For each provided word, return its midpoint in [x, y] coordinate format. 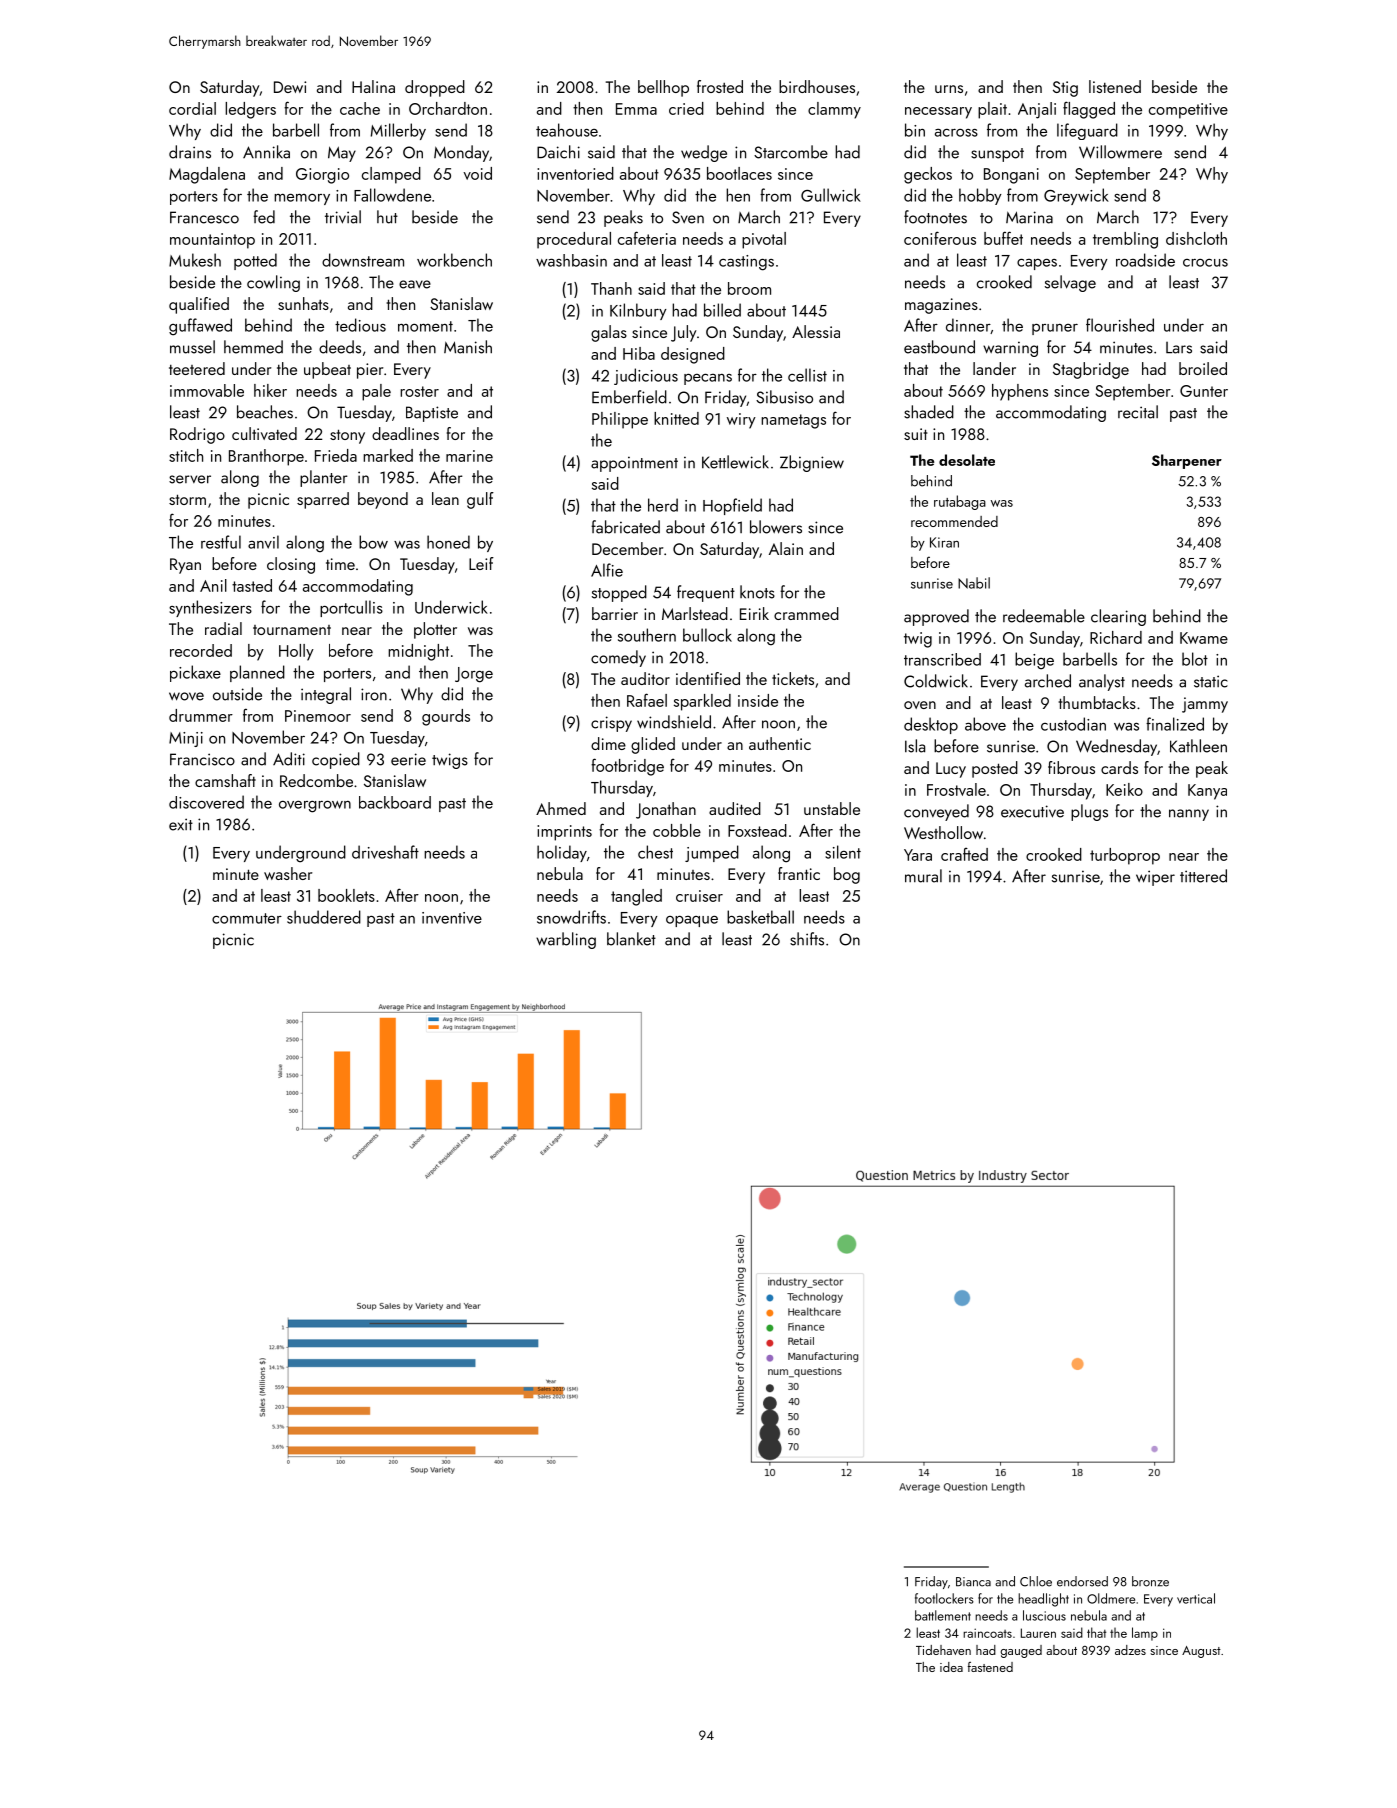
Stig [1065, 89]
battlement [943, 1615]
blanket [631, 939]
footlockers [944, 1598]
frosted [720, 86]
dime [608, 743]
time [340, 564]
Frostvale [956, 789]
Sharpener [1187, 461]
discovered [206, 802]
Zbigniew [812, 463]
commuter [247, 918]
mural [923, 876]
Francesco [204, 217]
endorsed [1082, 1581]
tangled [636, 897]
